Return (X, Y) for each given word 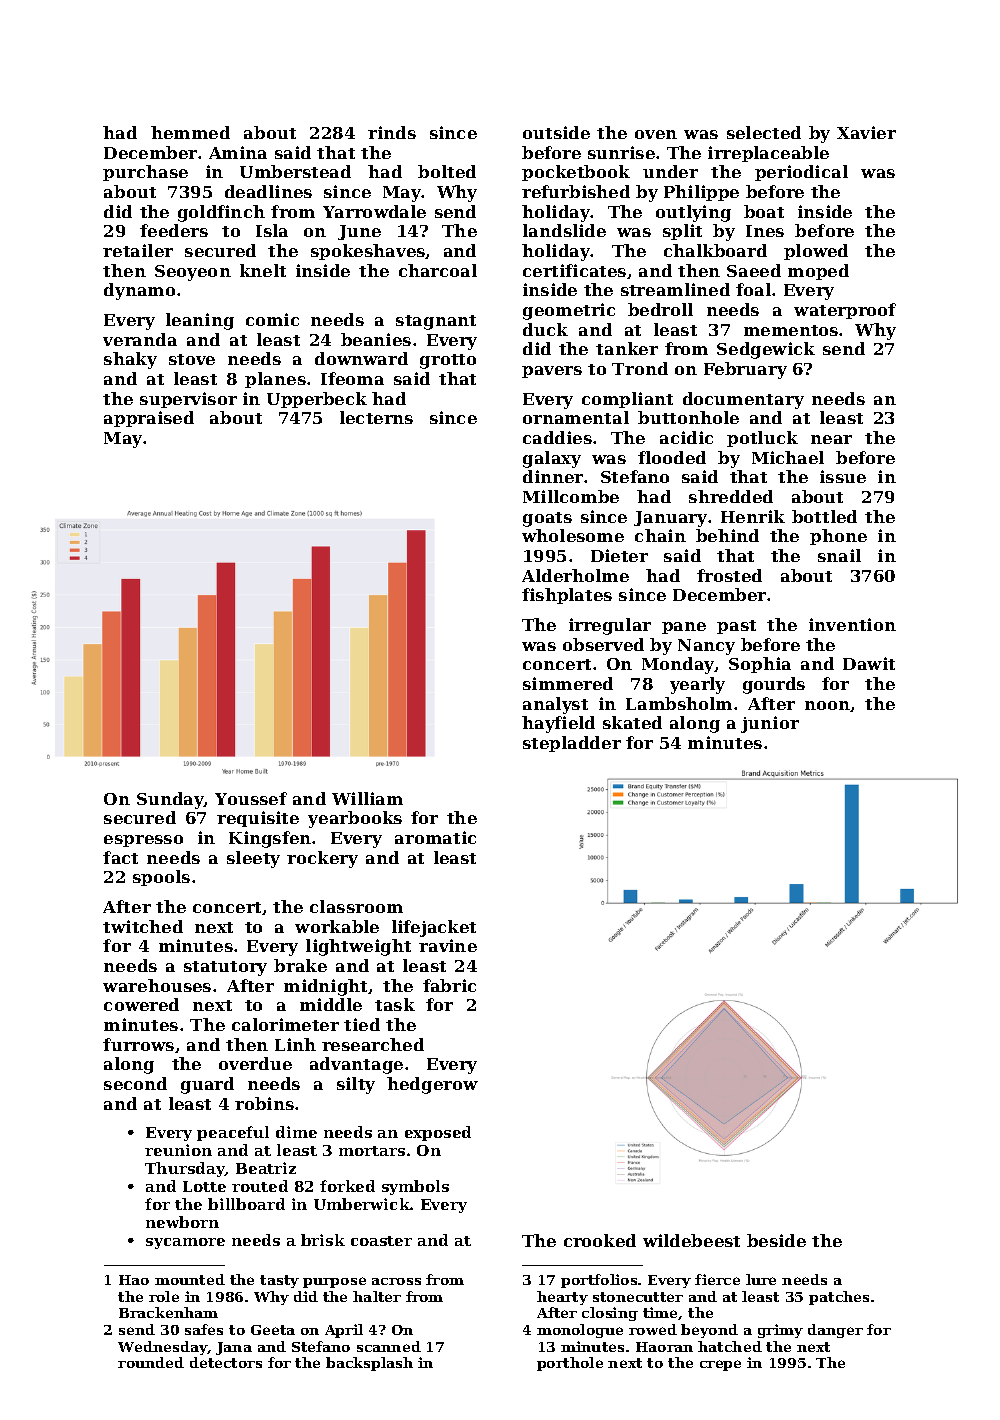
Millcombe (571, 496)
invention (852, 624)
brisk (323, 1240)
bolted (447, 171)
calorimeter (285, 1024)
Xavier (866, 132)
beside (776, 1240)
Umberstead (295, 171)
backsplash (369, 1364)
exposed (438, 1133)
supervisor (188, 400)
